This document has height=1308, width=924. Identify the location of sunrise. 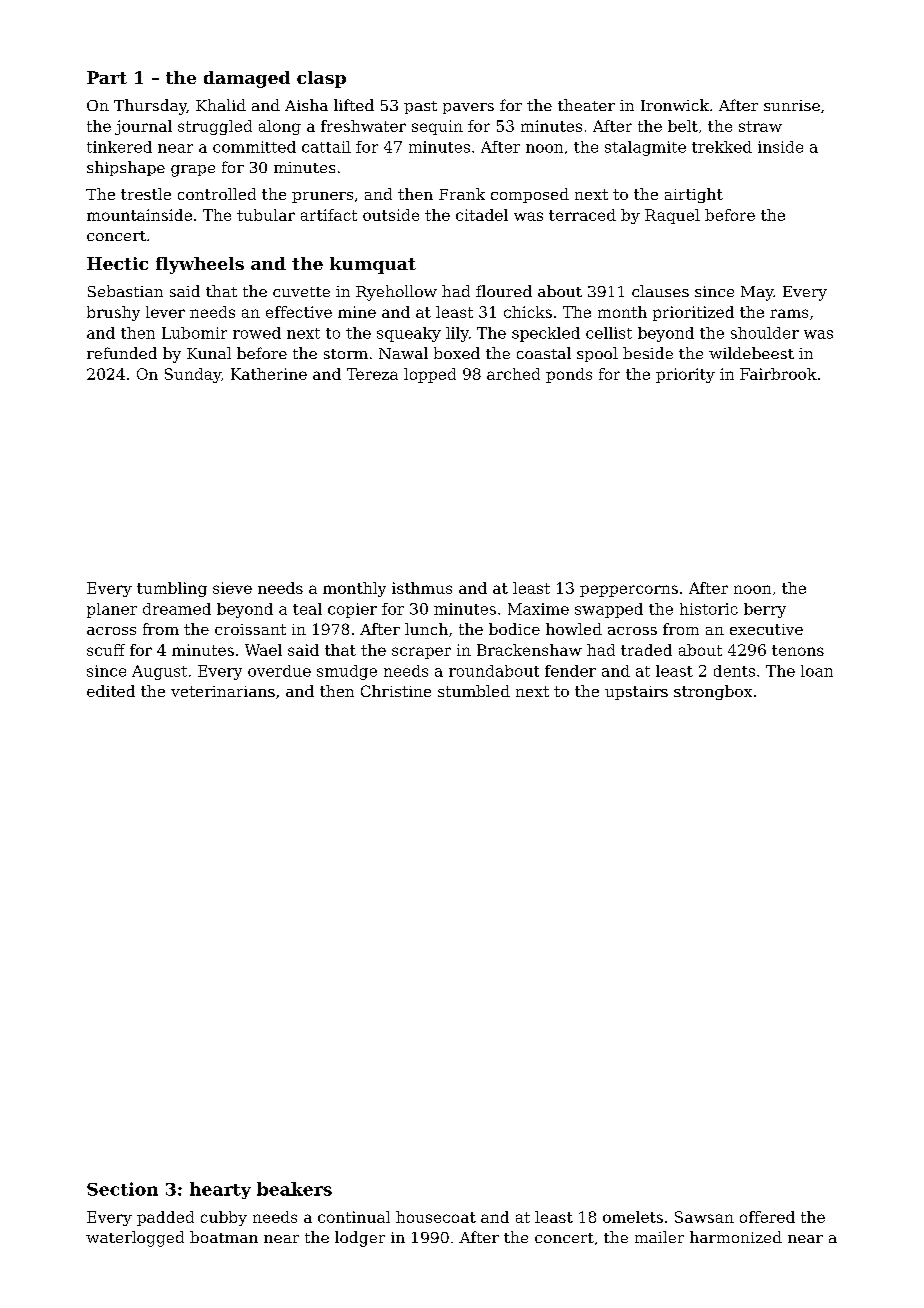
(792, 105).
